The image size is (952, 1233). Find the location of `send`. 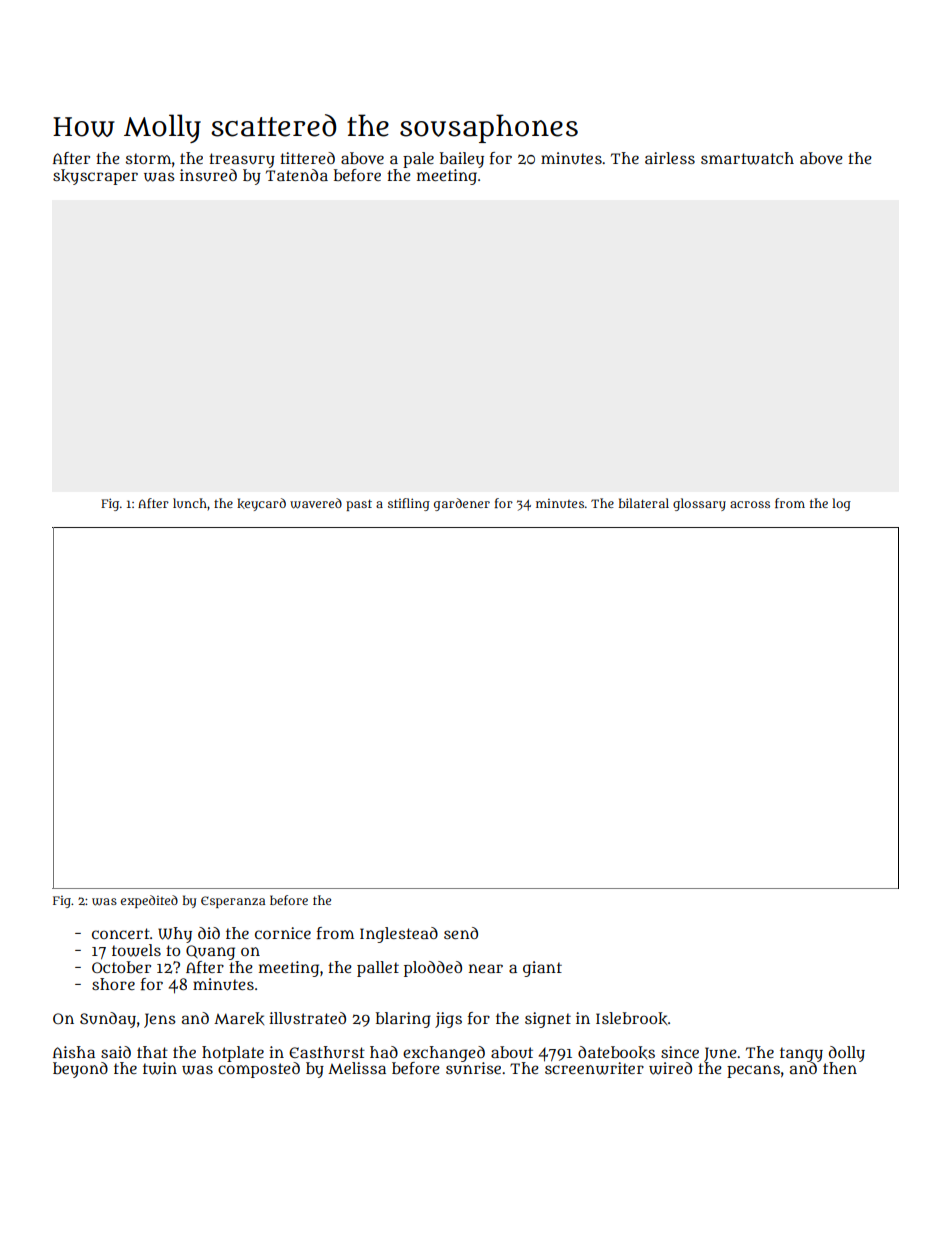

send is located at coordinates (461, 933).
